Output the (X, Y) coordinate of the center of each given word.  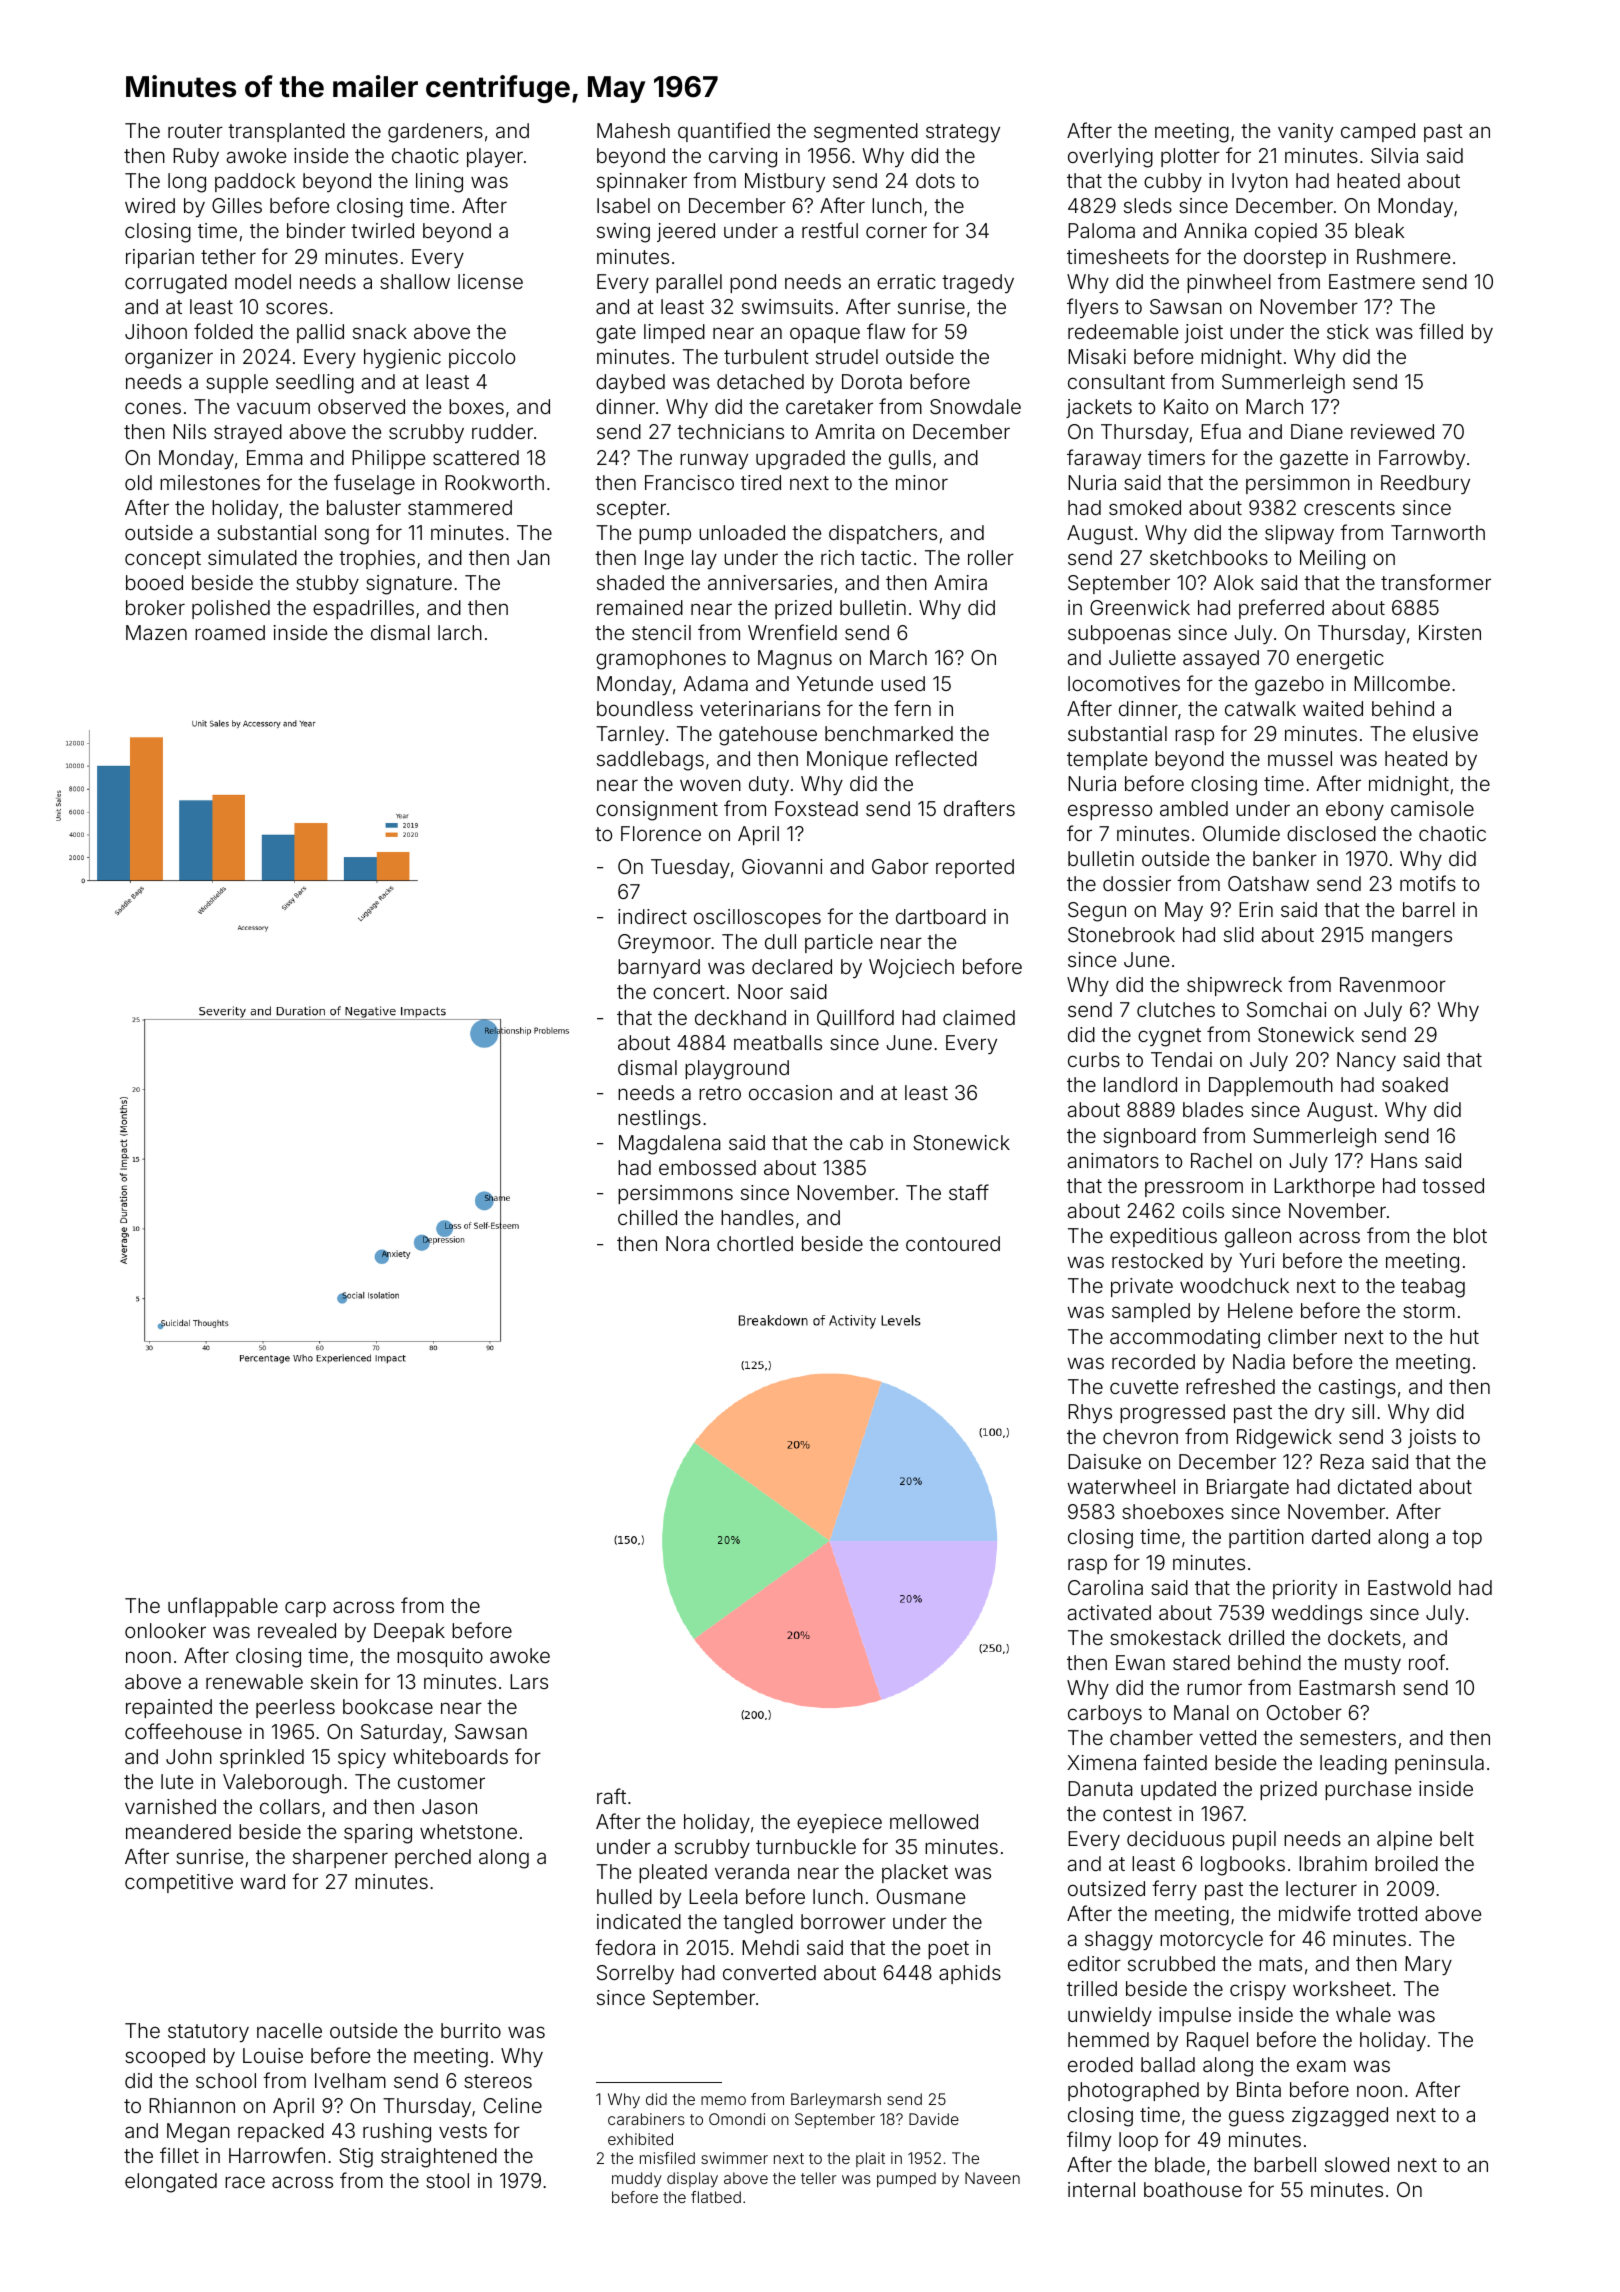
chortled (755, 1243)
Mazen (156, 632)
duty (769, 785)
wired (150, 205)
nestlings (659, 1120)
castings (1357, 1389)
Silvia (1394, 155)
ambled (1194, 808)
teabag (1433, 1288)
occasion (790, 1092)
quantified (724, 132)
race (245, 2182)
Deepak (409, 1632)
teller (819, 2178)
